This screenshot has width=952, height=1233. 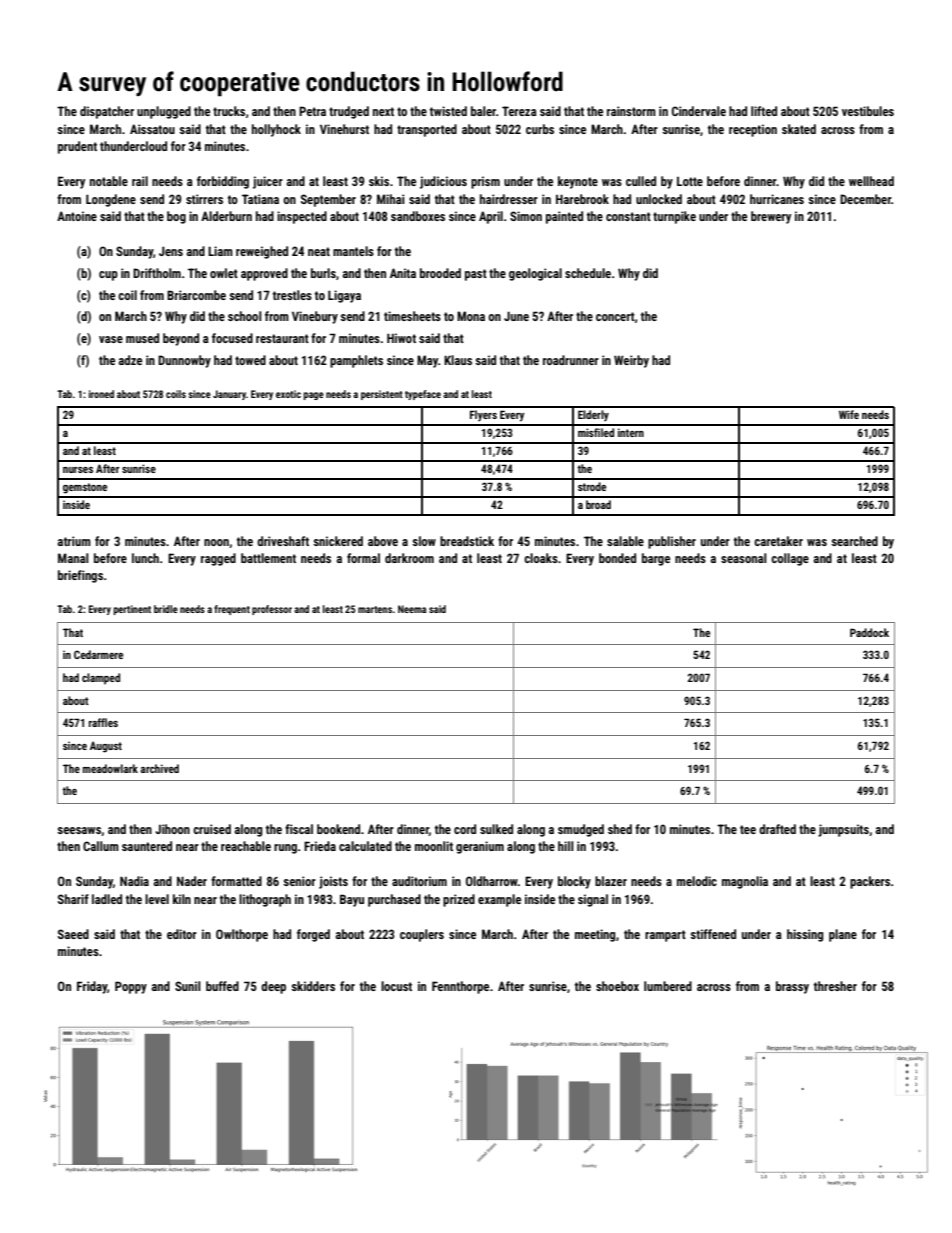 I want to click on Poppy, so click(x=131, y=987).
